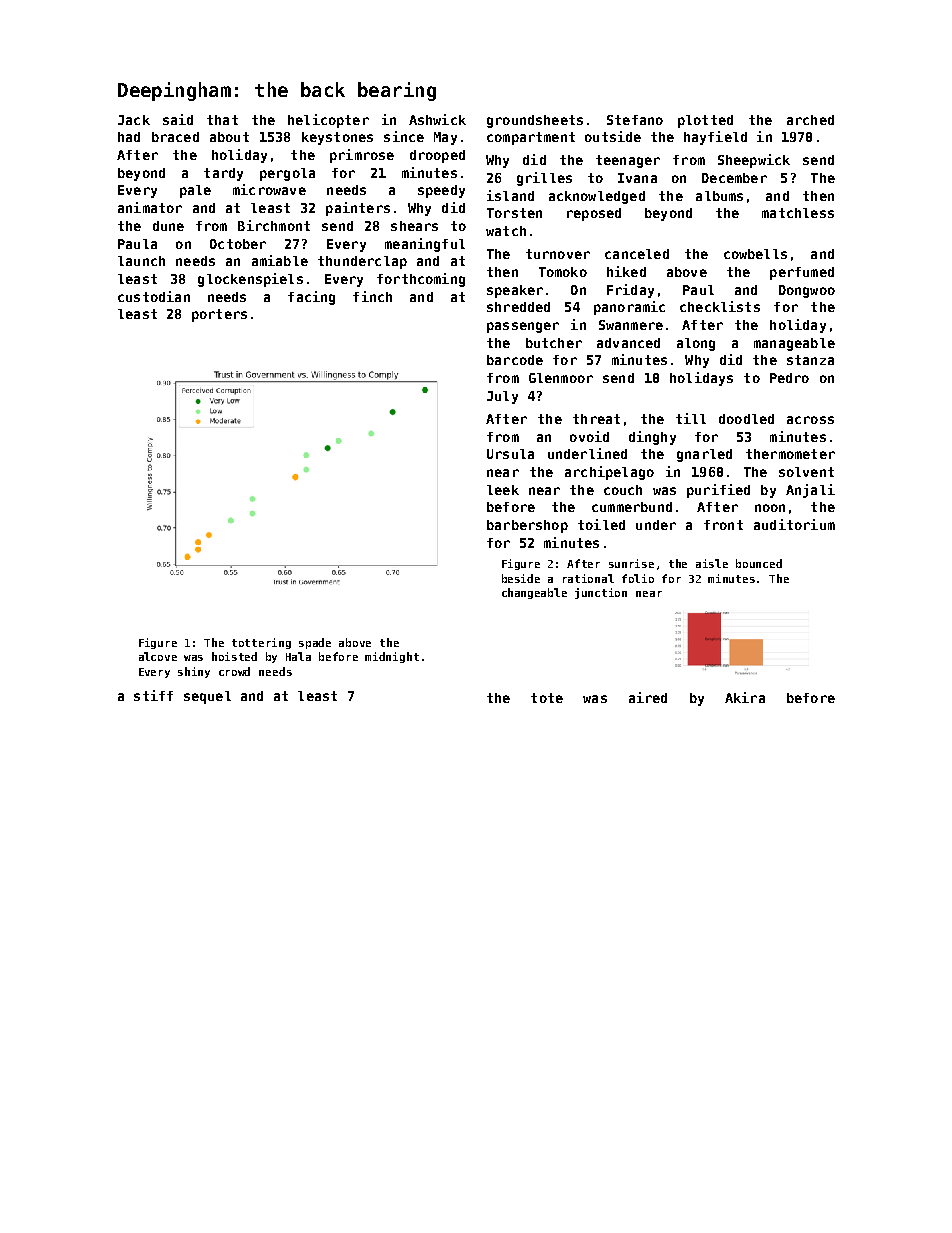  I want to click on said, so click(178, 119).
